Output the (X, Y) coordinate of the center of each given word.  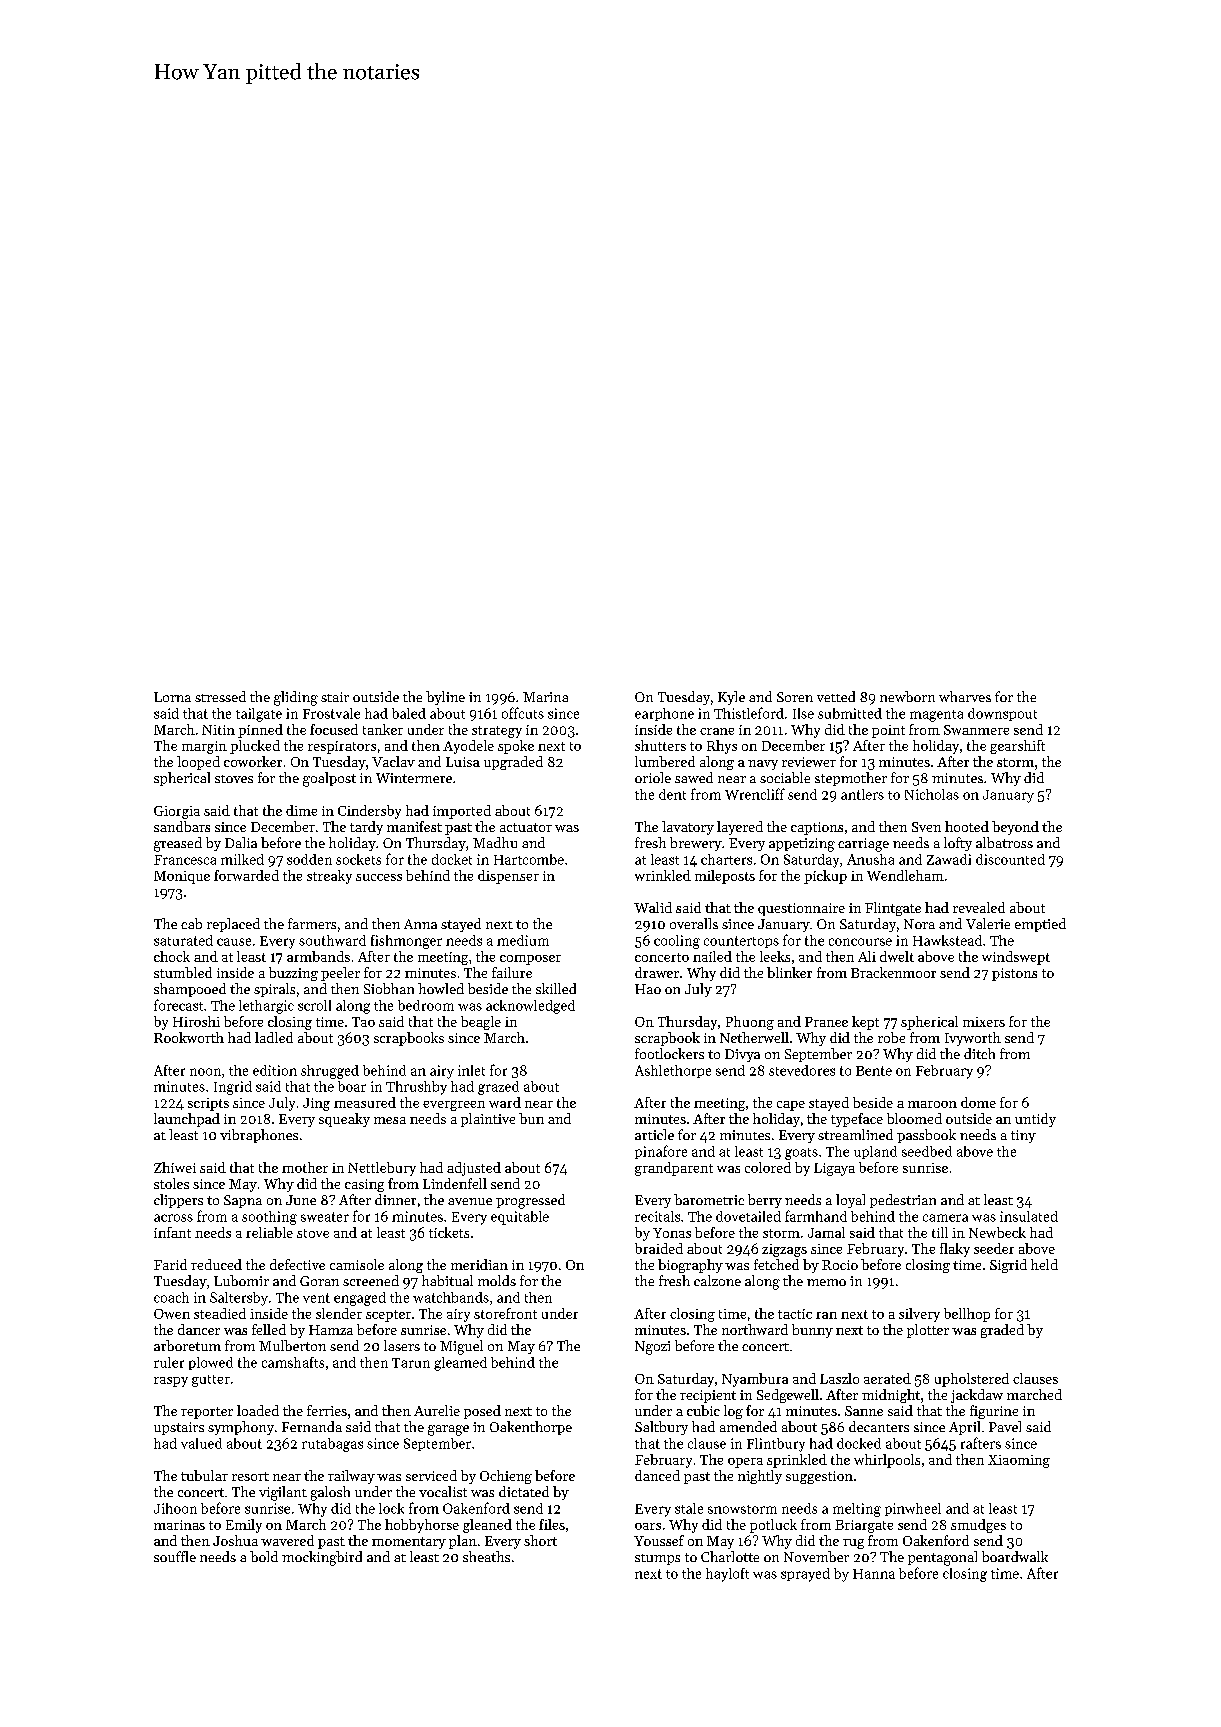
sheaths (486, 1556)
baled (409, 713)
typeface (857, 1120)
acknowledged (530, 1007)
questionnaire (801, 909)
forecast (178, 1005)
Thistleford (749, 713)
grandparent (674, 1169)
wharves (965, 696)
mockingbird (322, 1558)
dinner (395, 1199)
